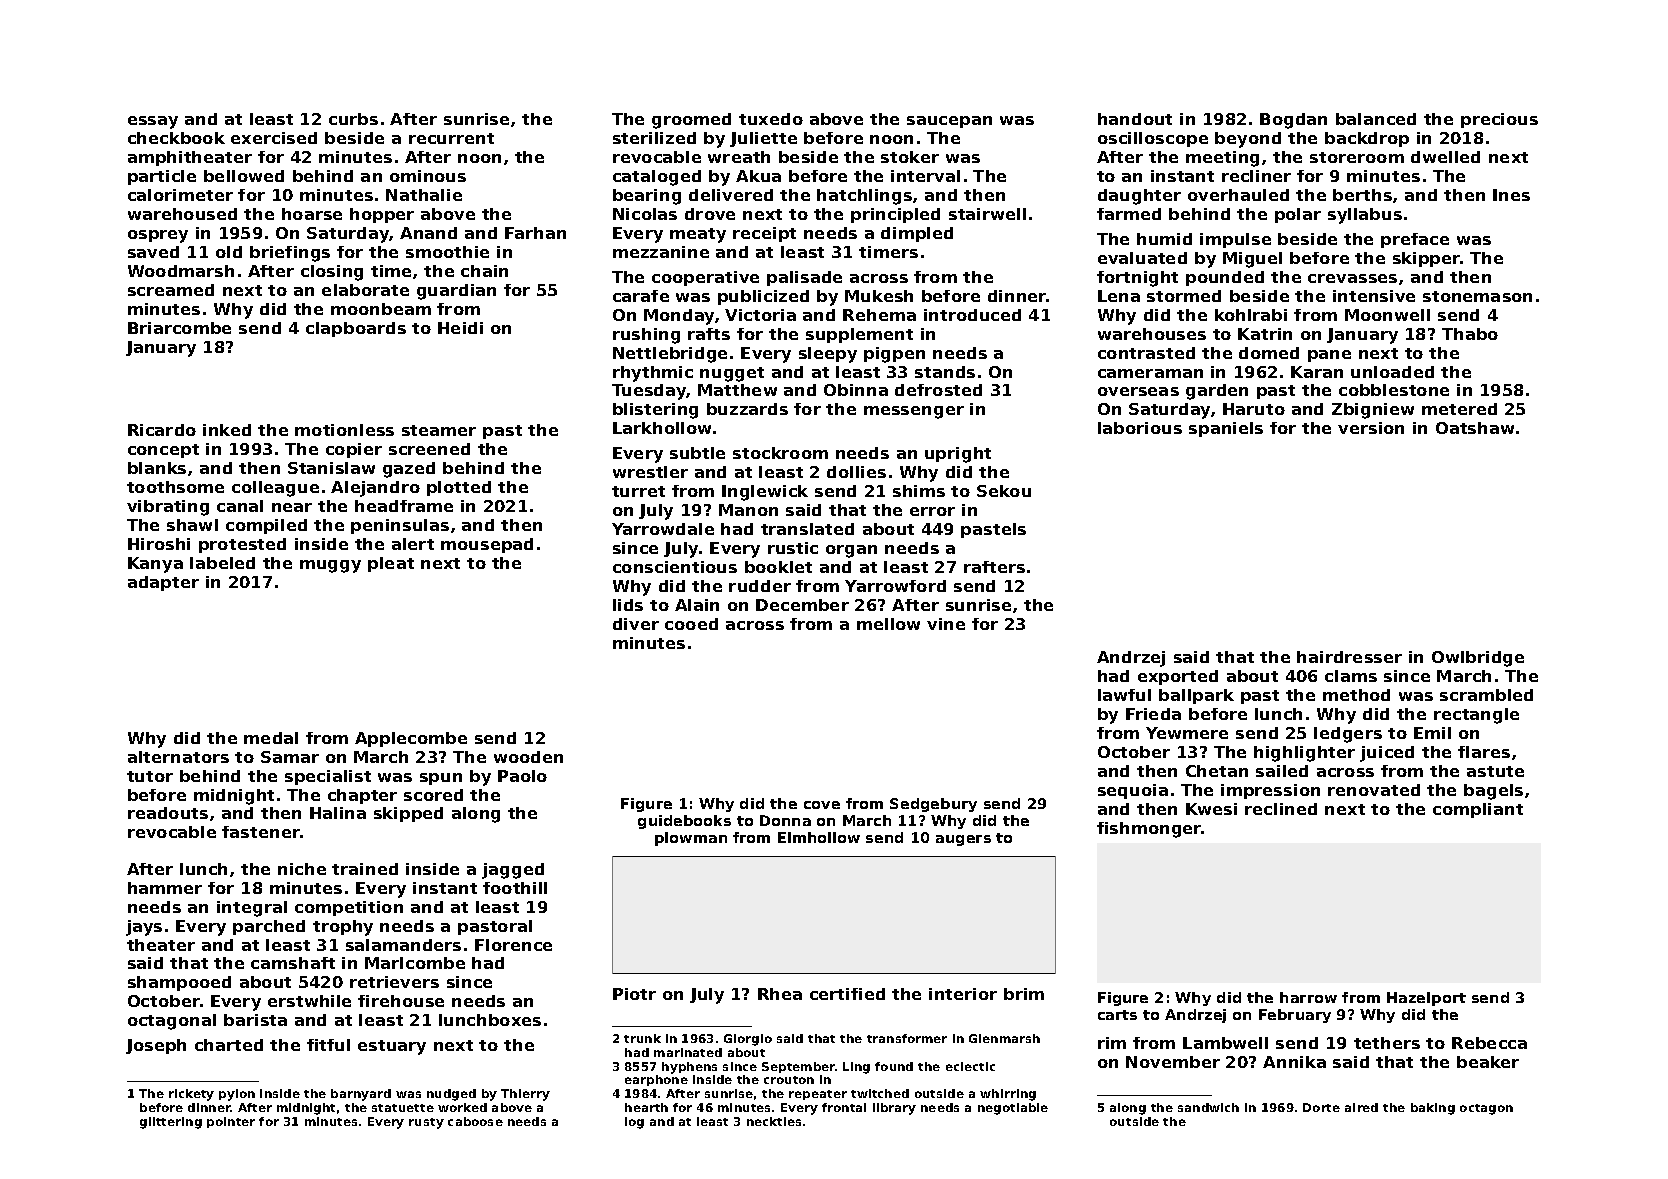  I want to click on carts, so click(1117, 1015).
